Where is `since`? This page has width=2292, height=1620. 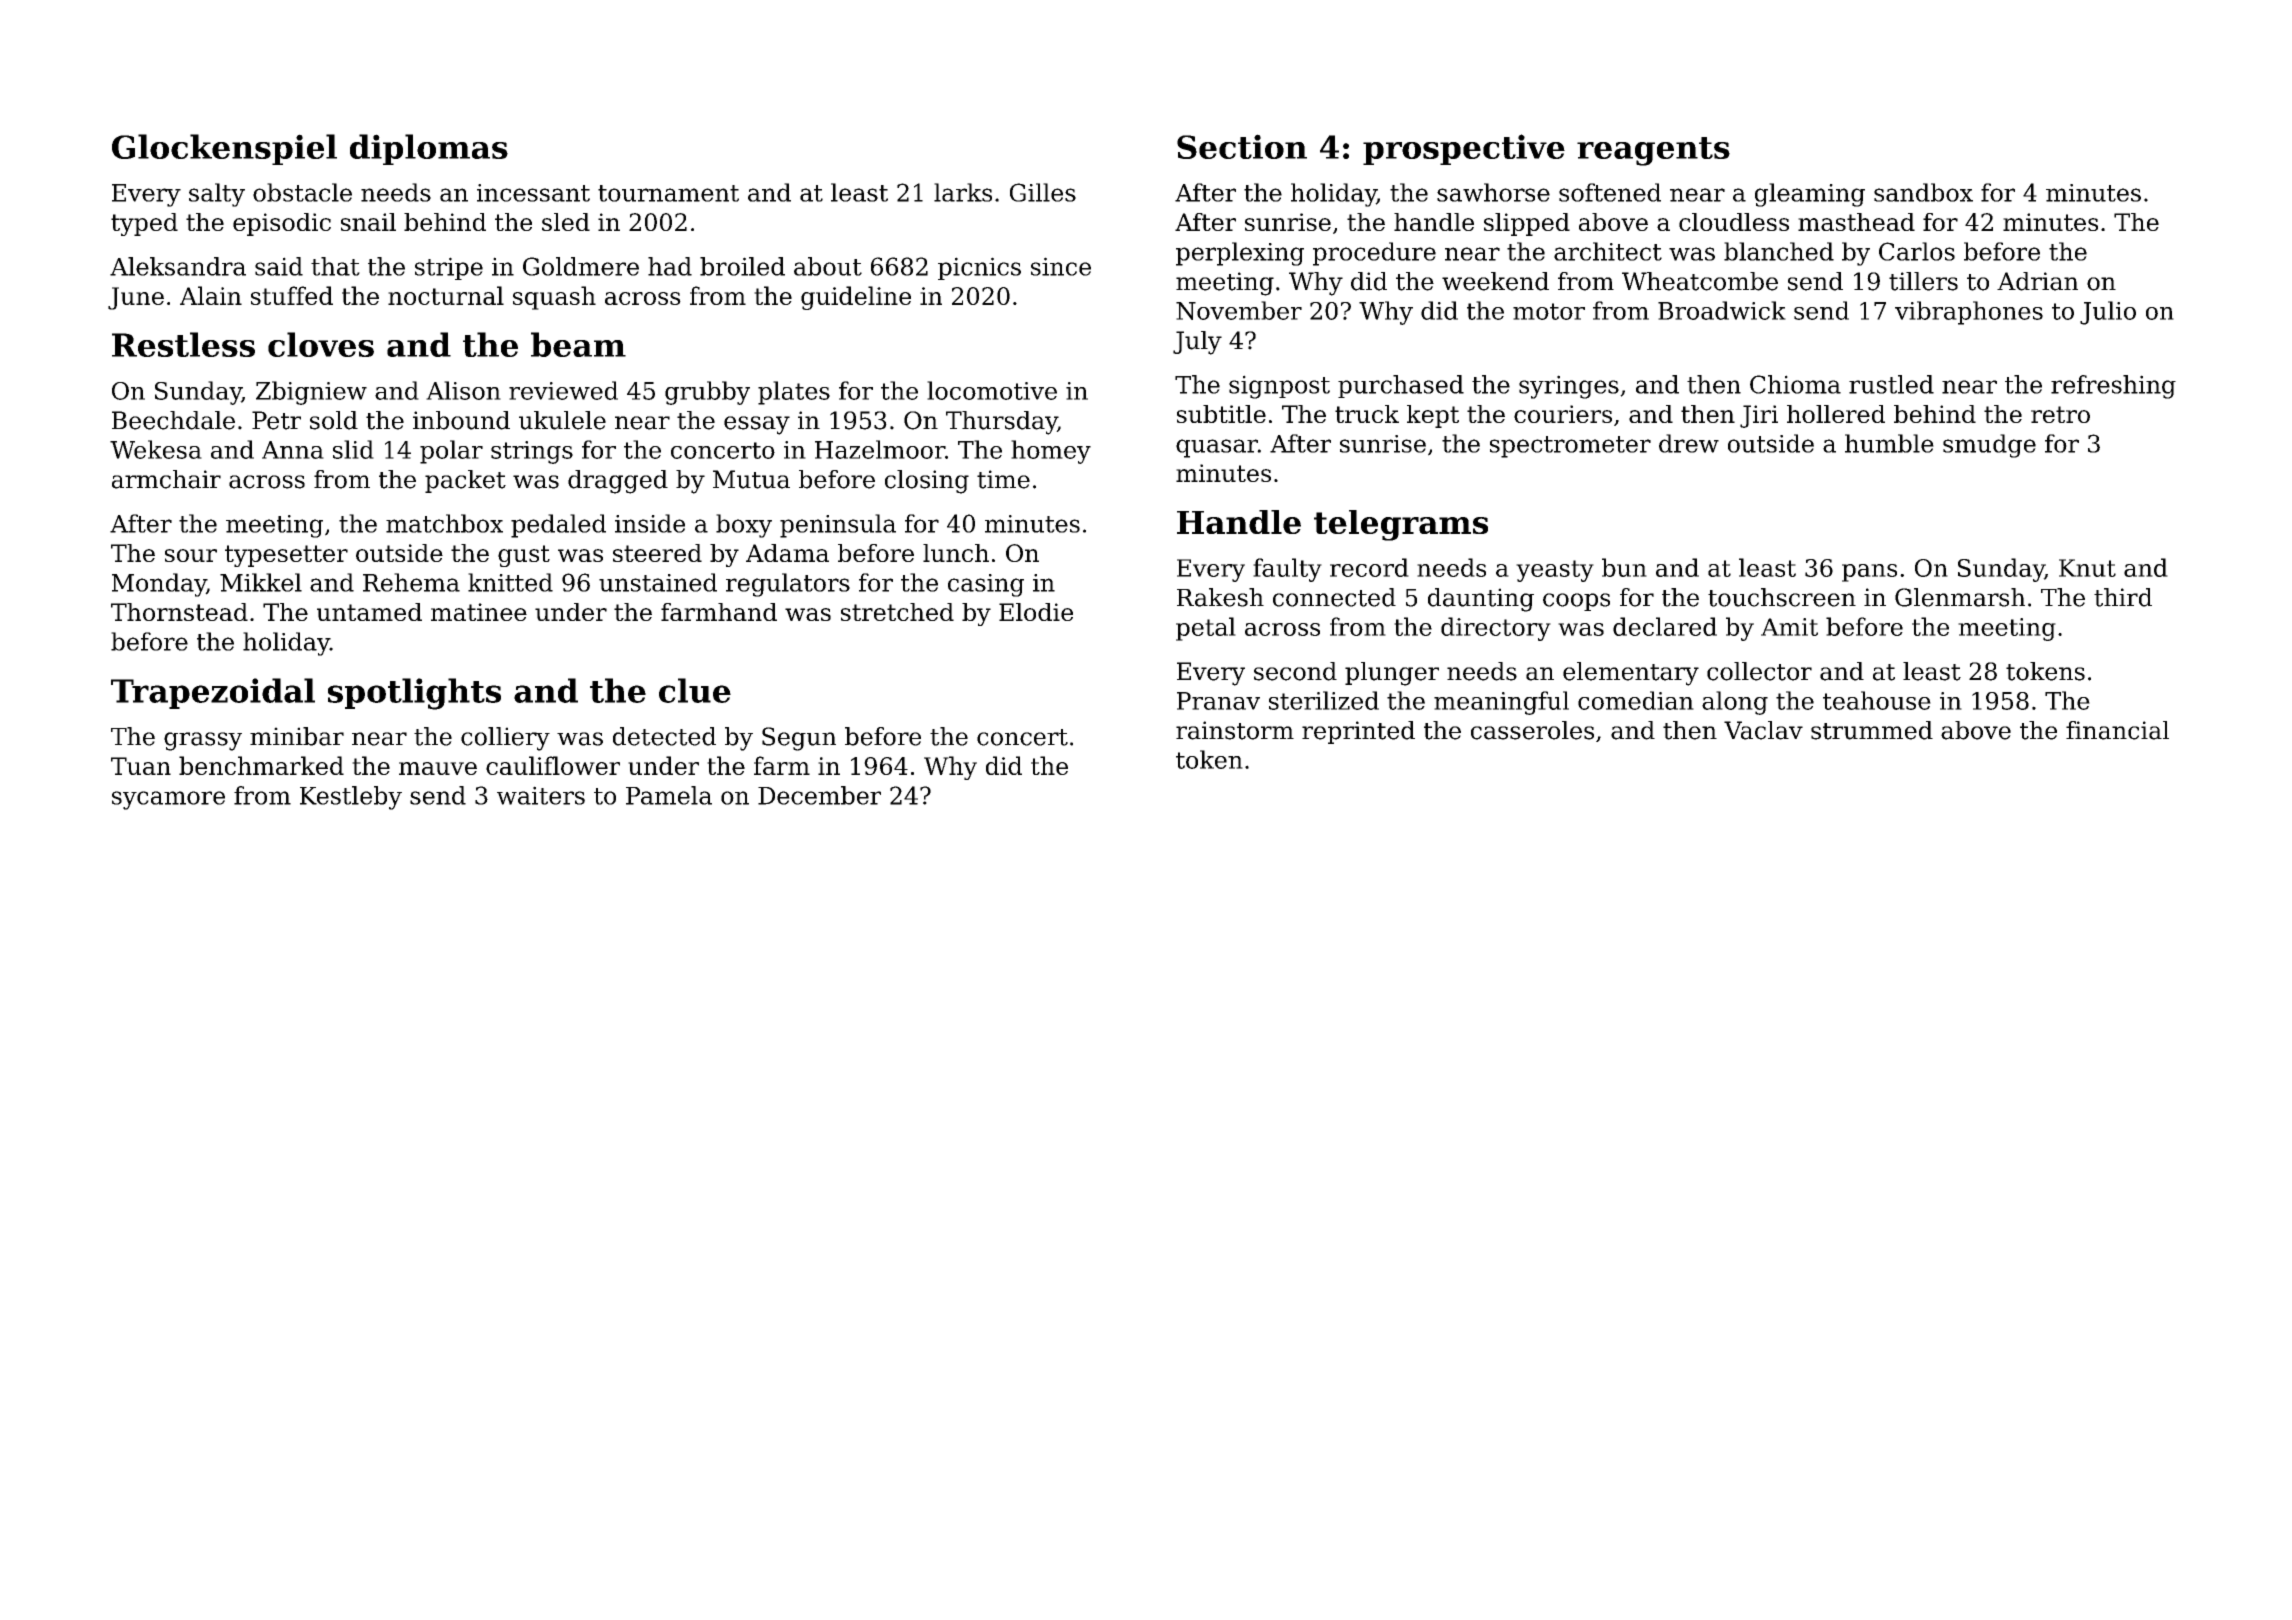 since is located at coordinates (1061, 266).
